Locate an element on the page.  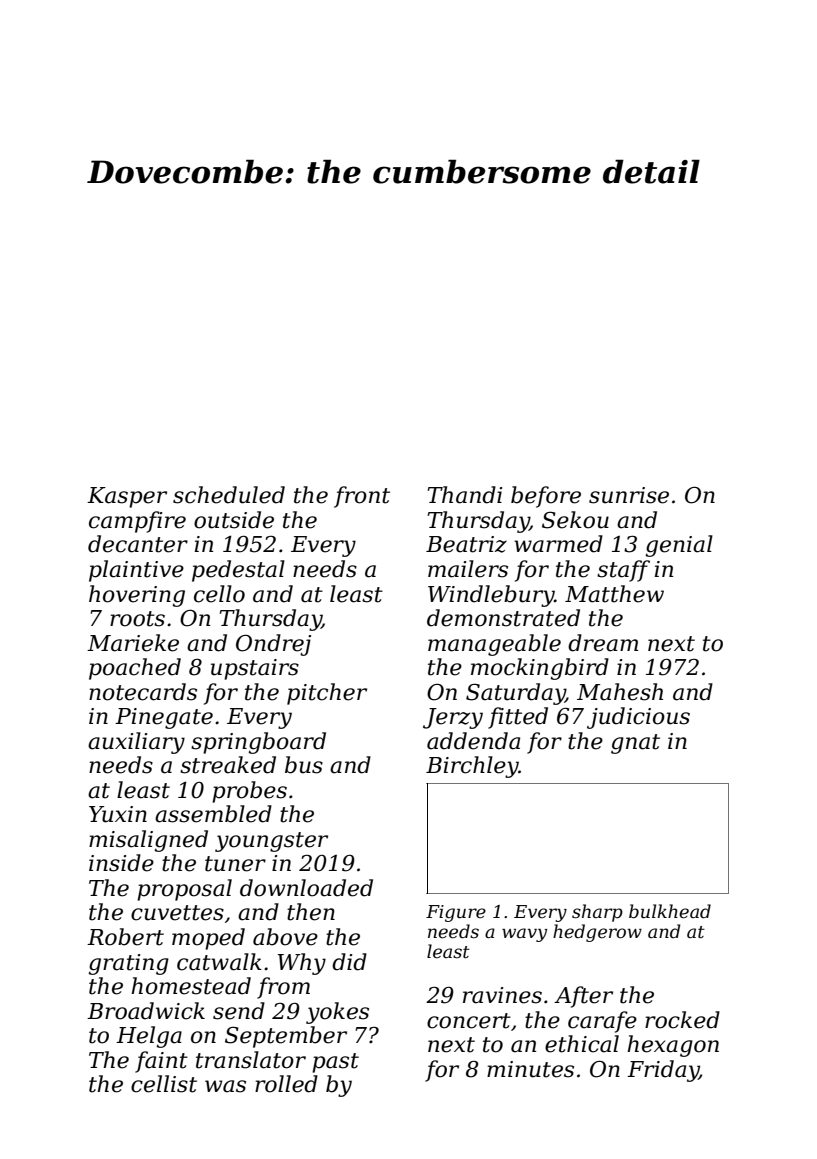
staff is located at coordinates (623, 571).
